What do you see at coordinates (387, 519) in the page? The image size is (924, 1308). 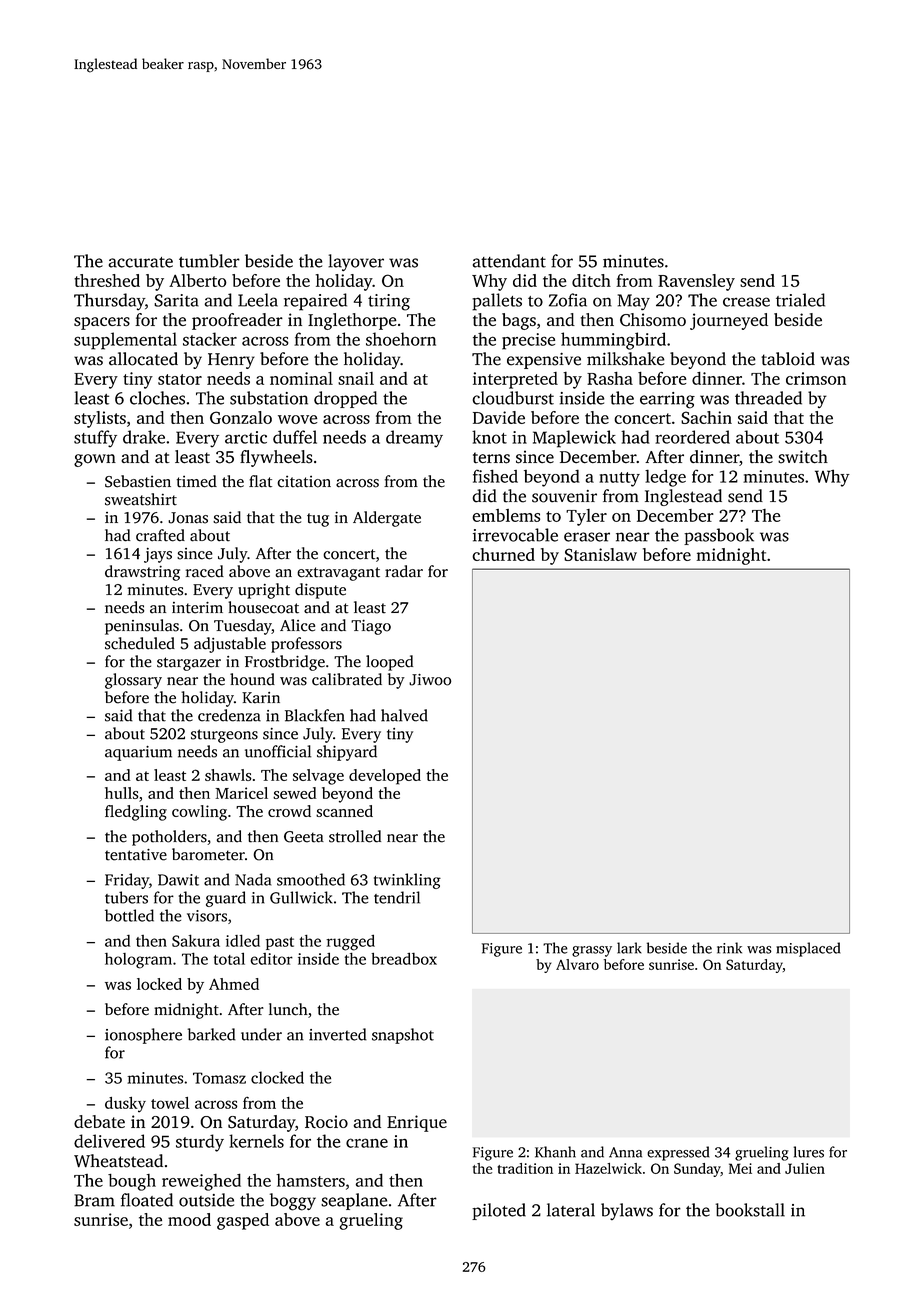 I see `Aldergate` at bounding box center [387, 519].
